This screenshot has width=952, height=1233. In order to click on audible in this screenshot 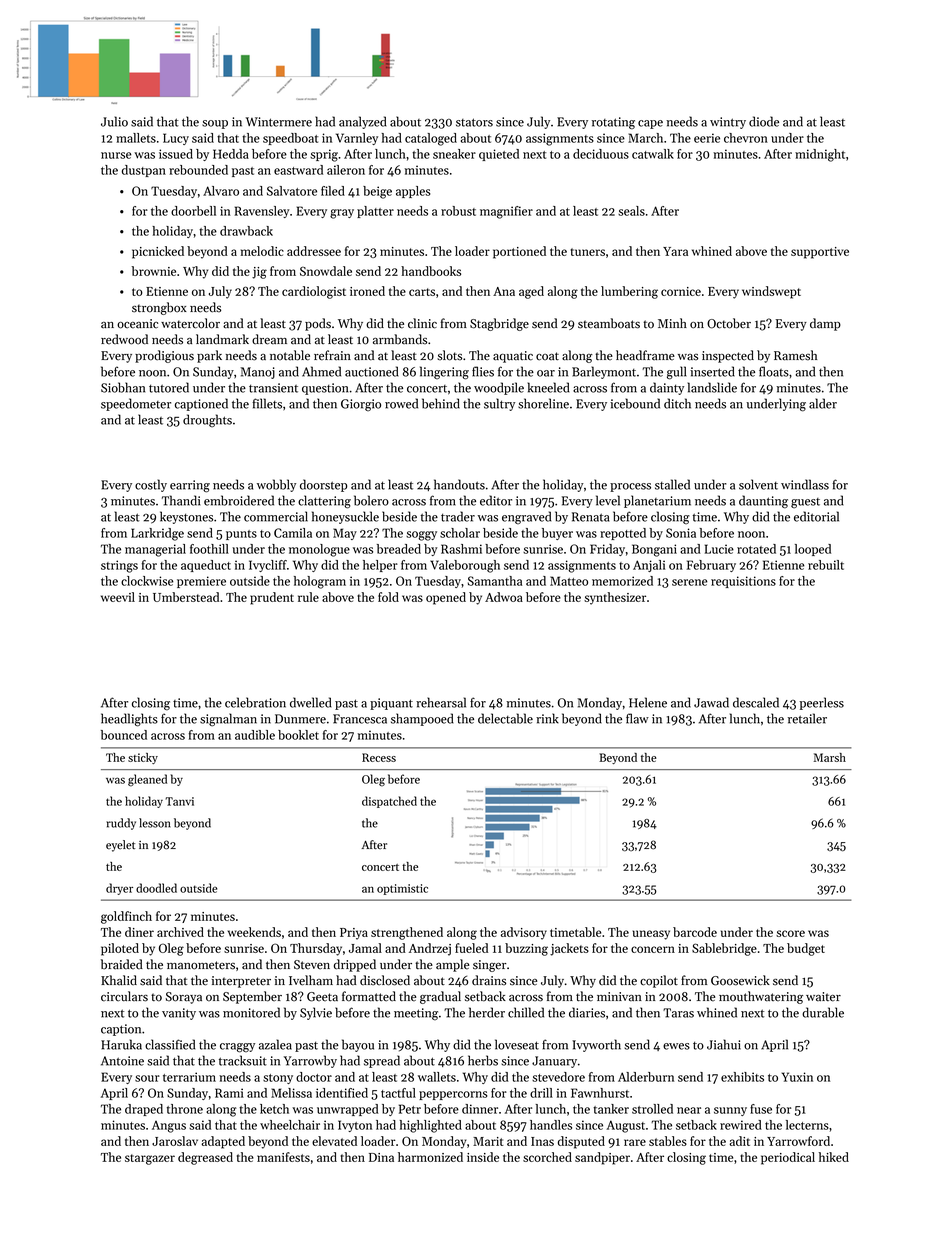, I will do `click(255, 735)`.
